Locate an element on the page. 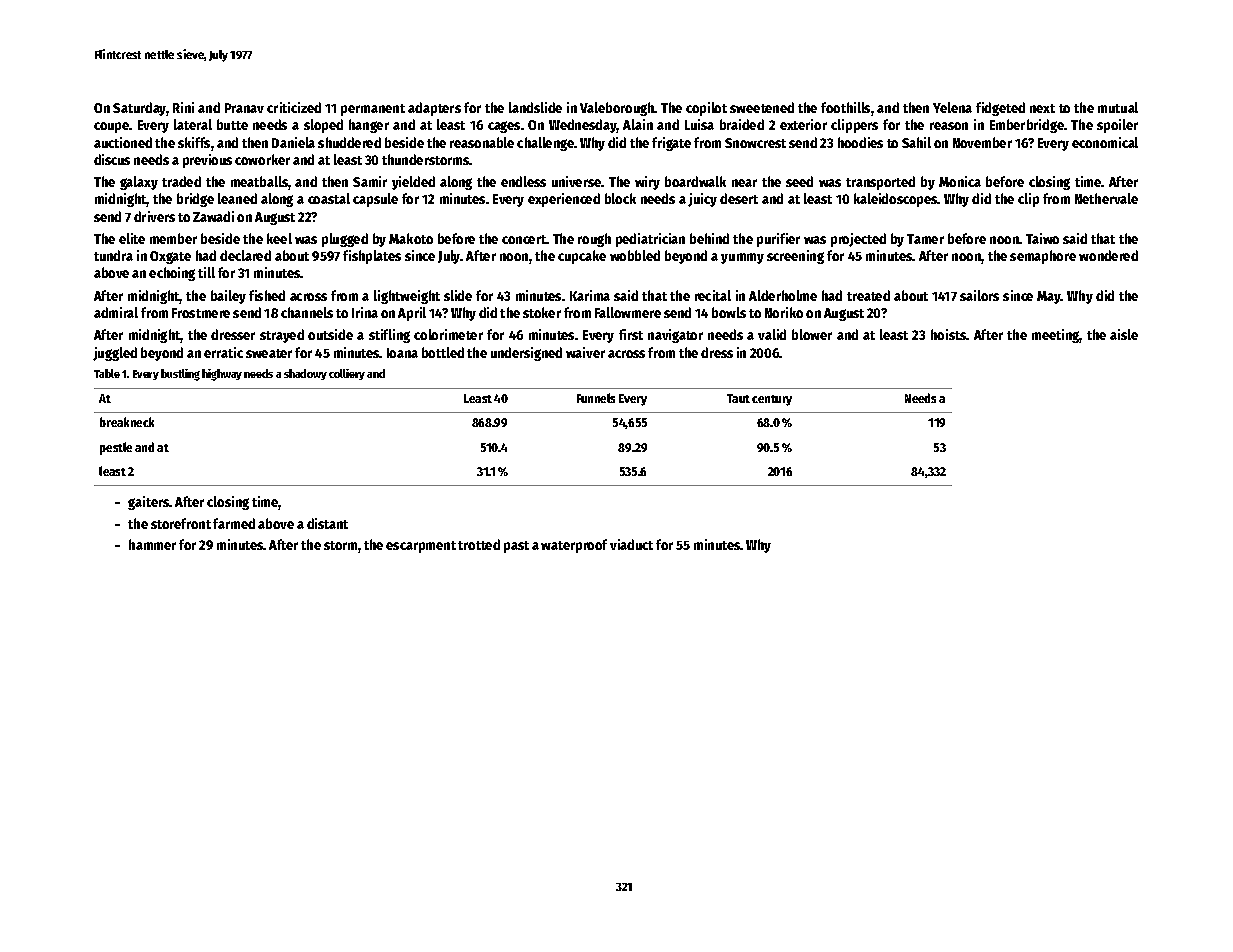 Image resolution: width=1233 pixels, height=952 pixels. Monica is located at coordinates (960, 181).
